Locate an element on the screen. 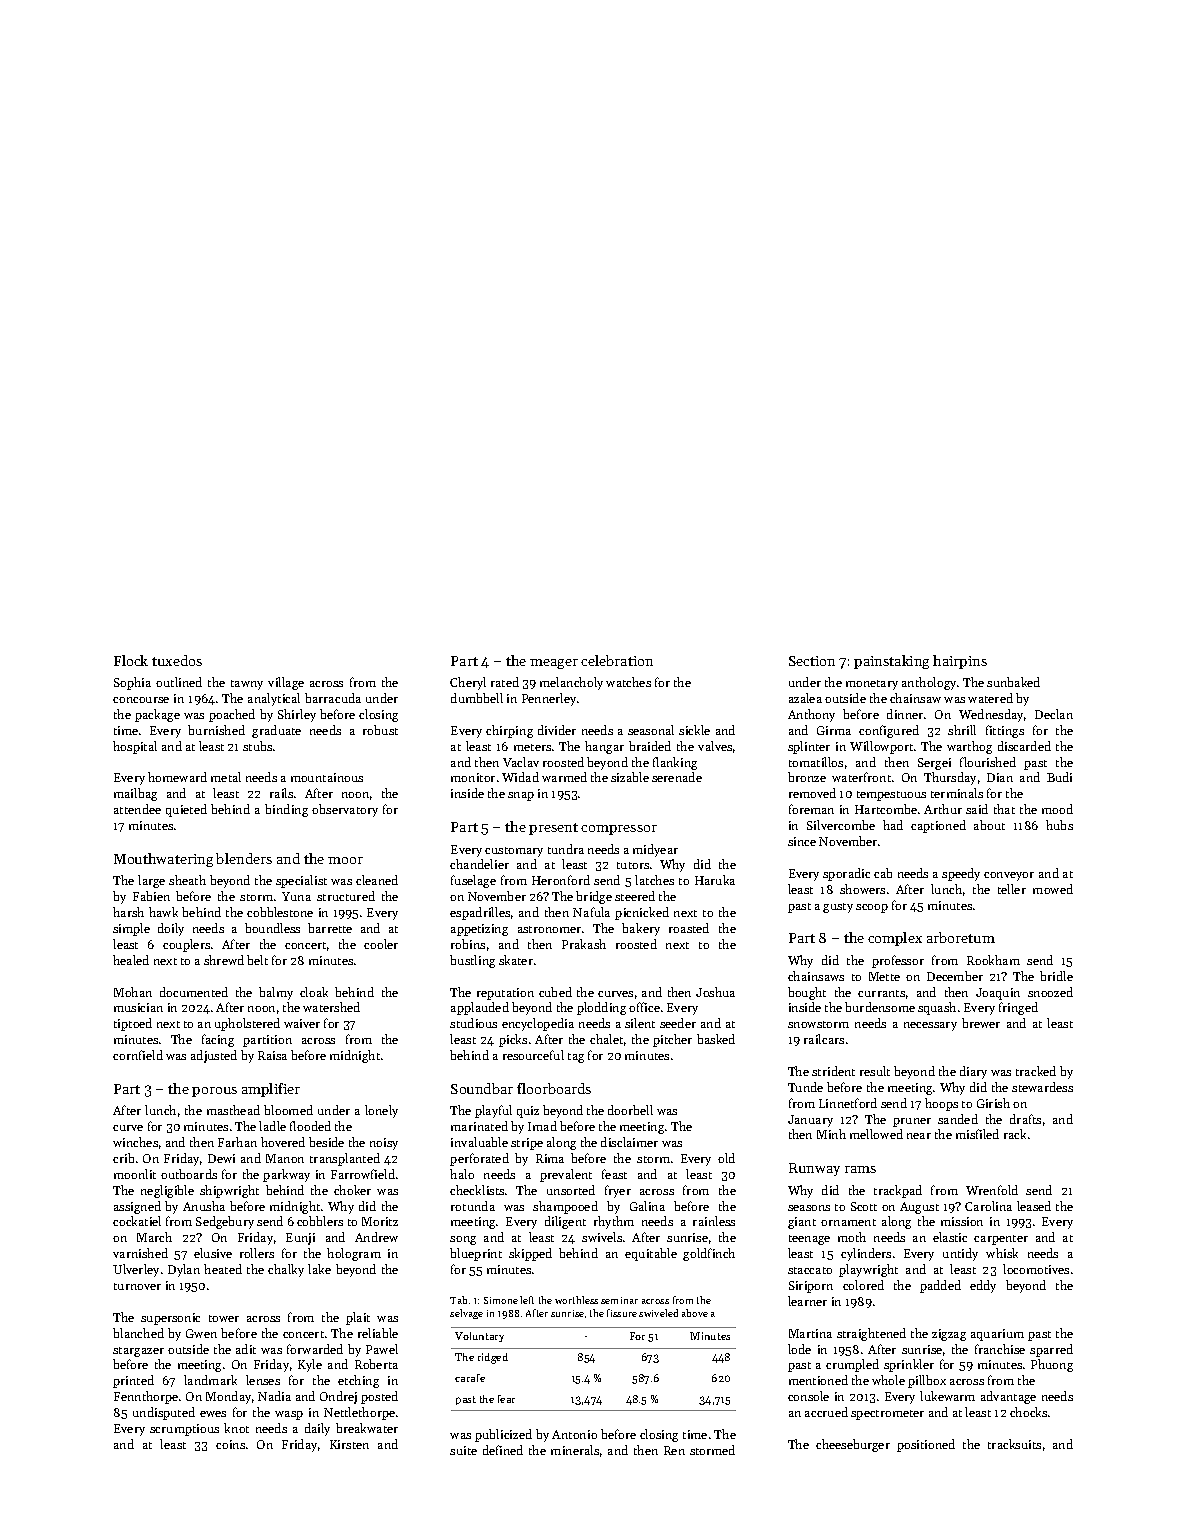 This screenshot has width=1187, height=1536. Gwen is located at coordinates (201, 1333).
